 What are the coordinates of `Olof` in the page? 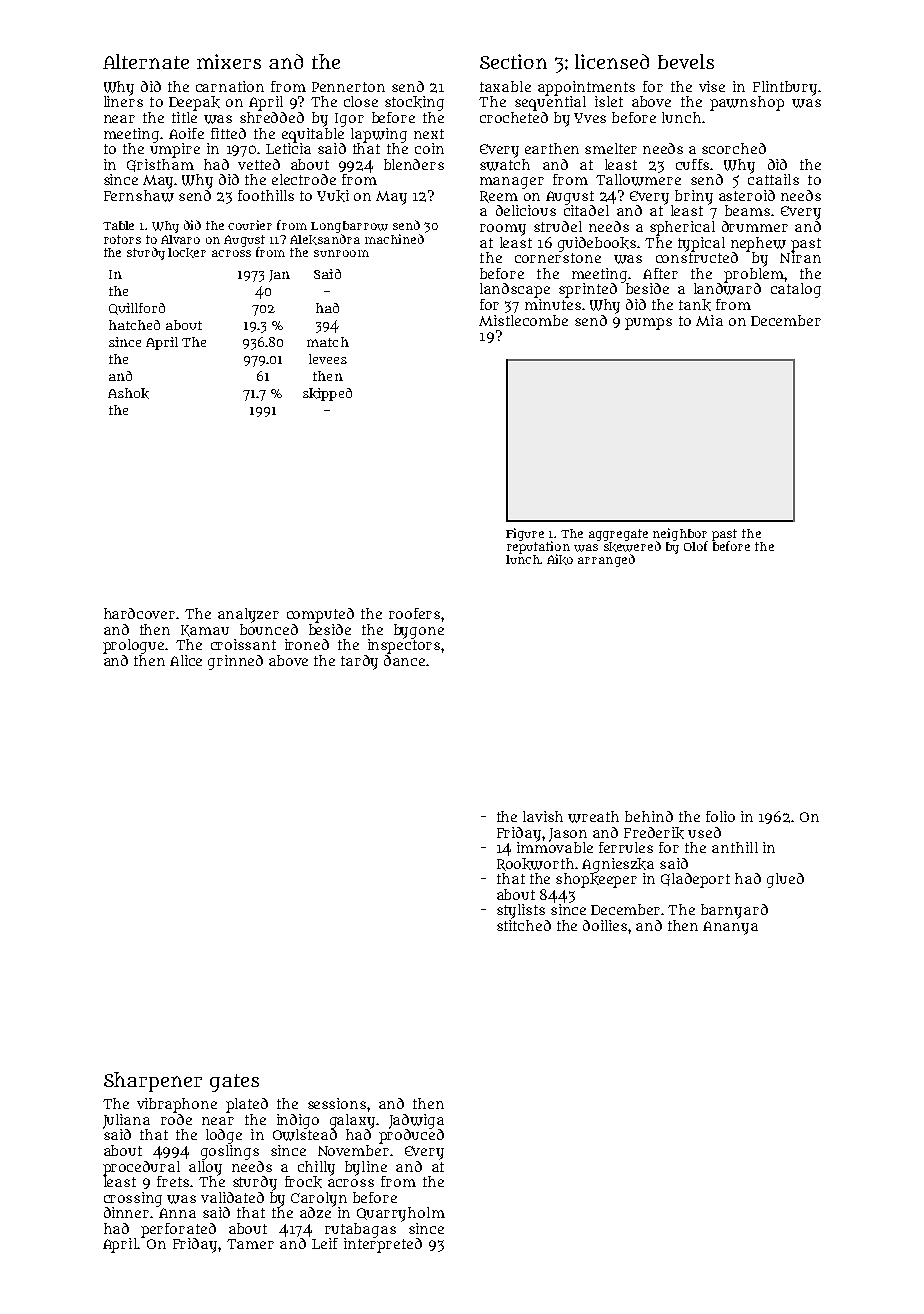 It's located at (696, 546).
